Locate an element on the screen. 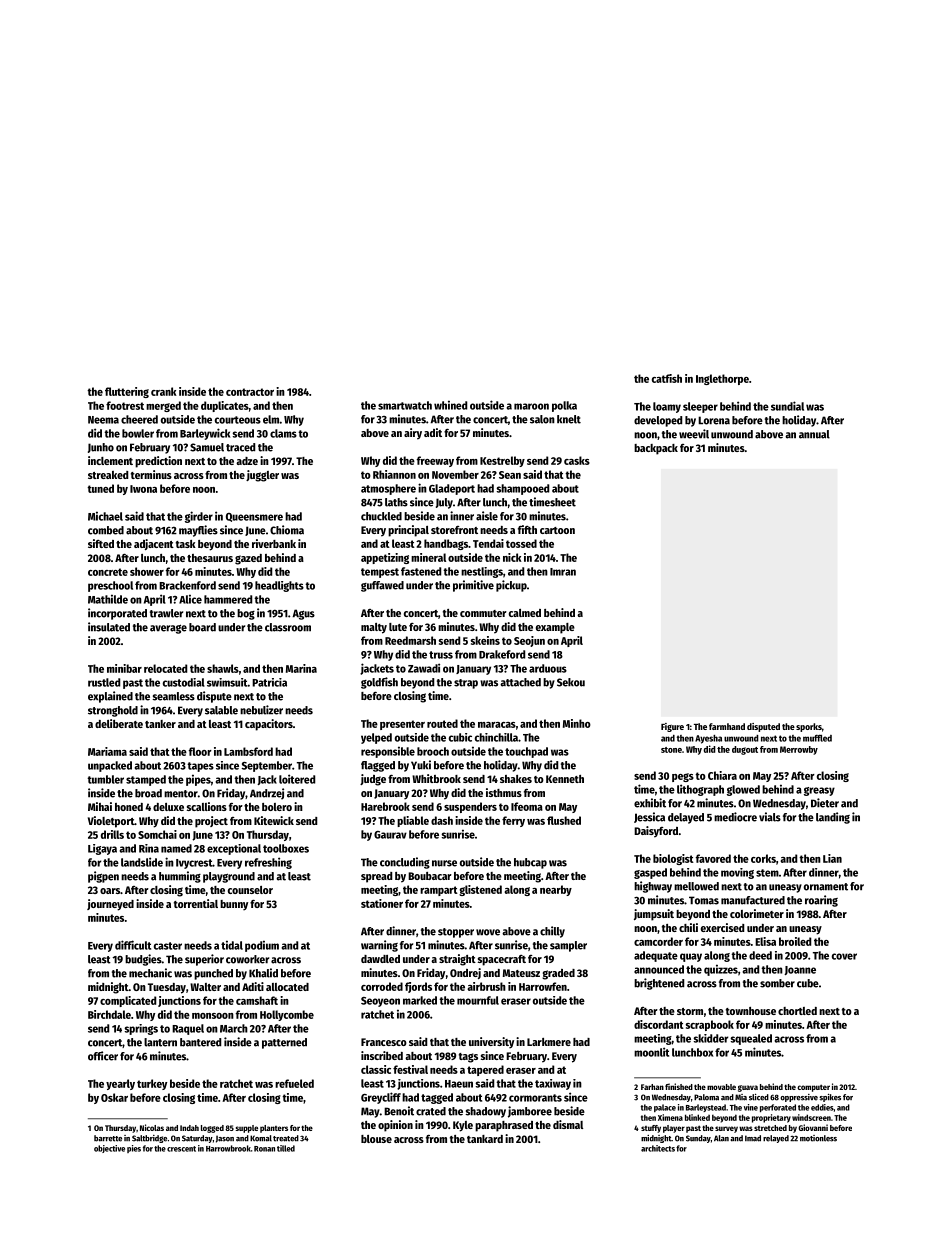 Image resolution: width=952 pixels, height=1233 pixels. crank is located at coordinates (164, 391).
